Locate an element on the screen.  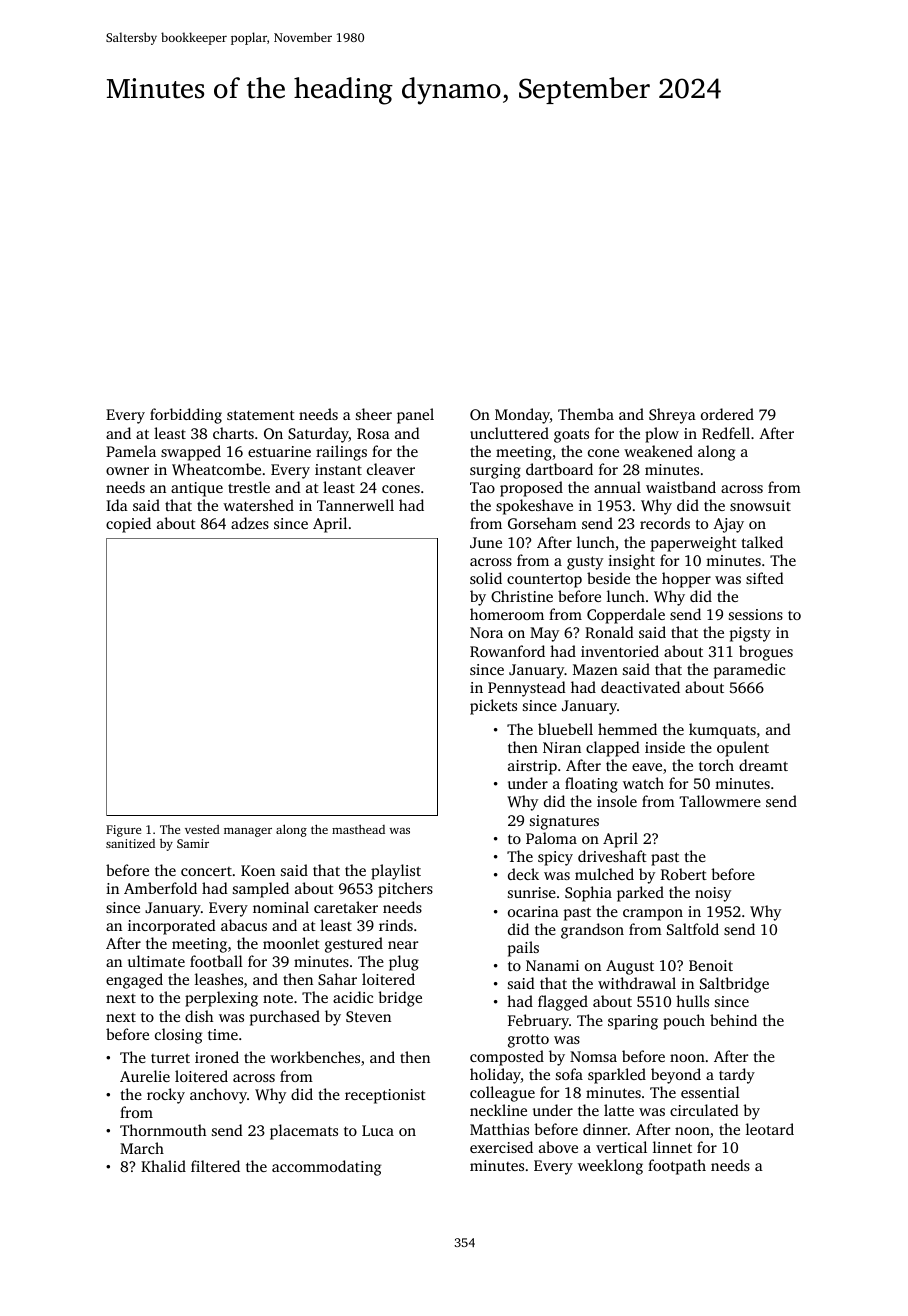
surging is located at coordinates (495, 471).
